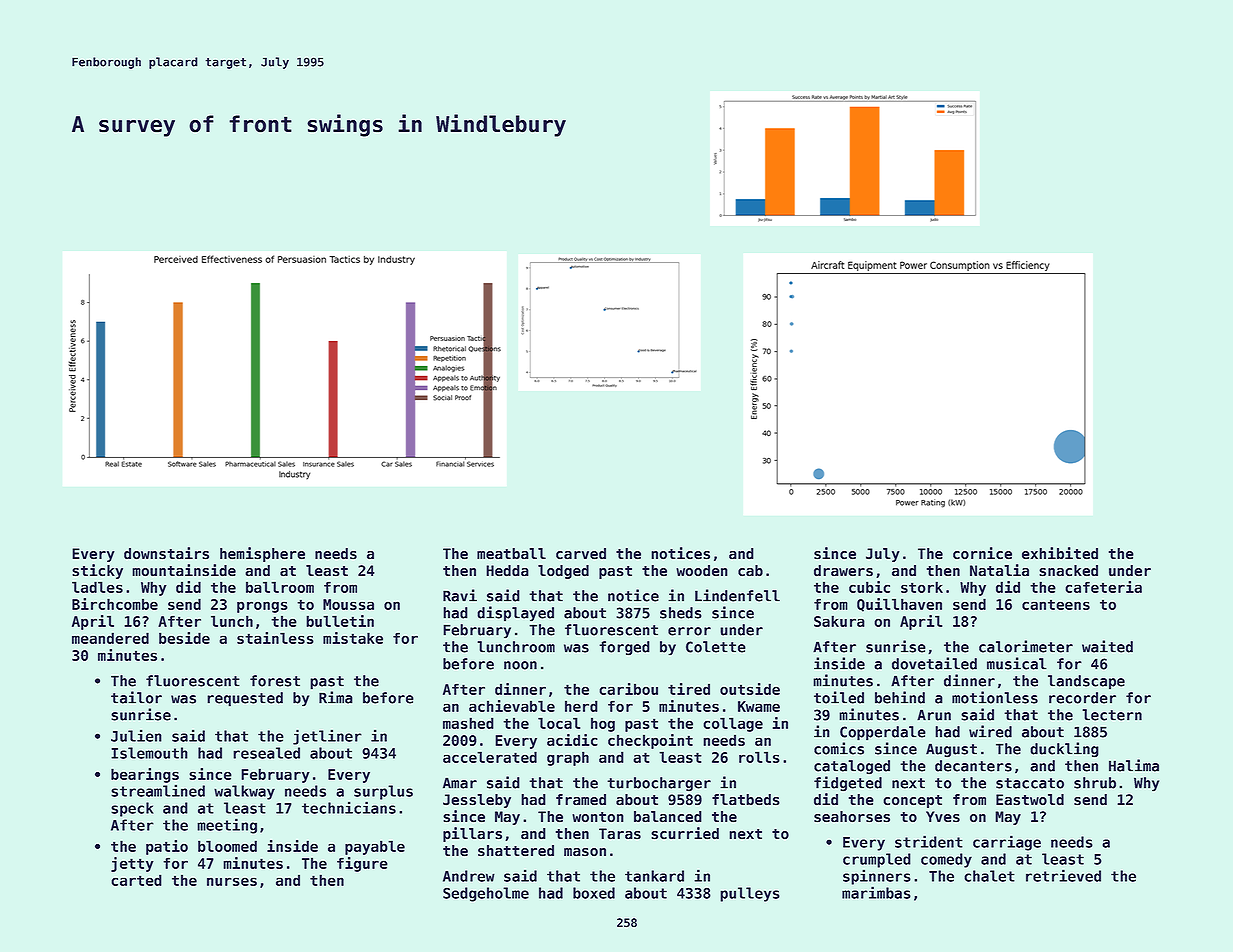 The height and width of the image is (952, 1233). I want to click on Rima, so click(336, 697).
